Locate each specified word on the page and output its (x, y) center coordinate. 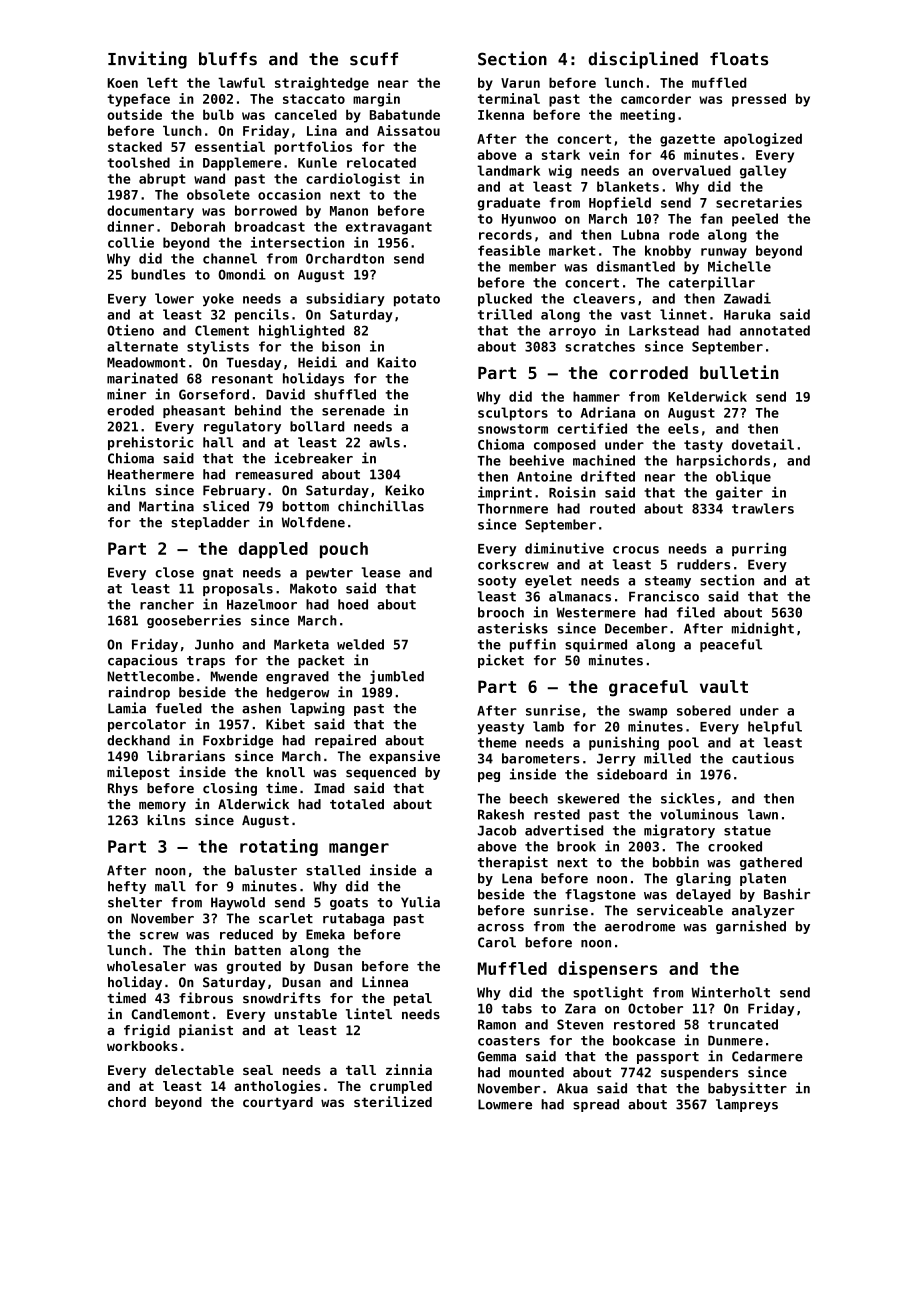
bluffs (228, 59)
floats (739, 59)
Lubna (640, 234)
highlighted (301, 331)
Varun (520, 83)
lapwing (317, 709)
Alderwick (253, 804)
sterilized (393, 1101)
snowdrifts (282, 998)
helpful (775, 728)
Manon (349, 211)
